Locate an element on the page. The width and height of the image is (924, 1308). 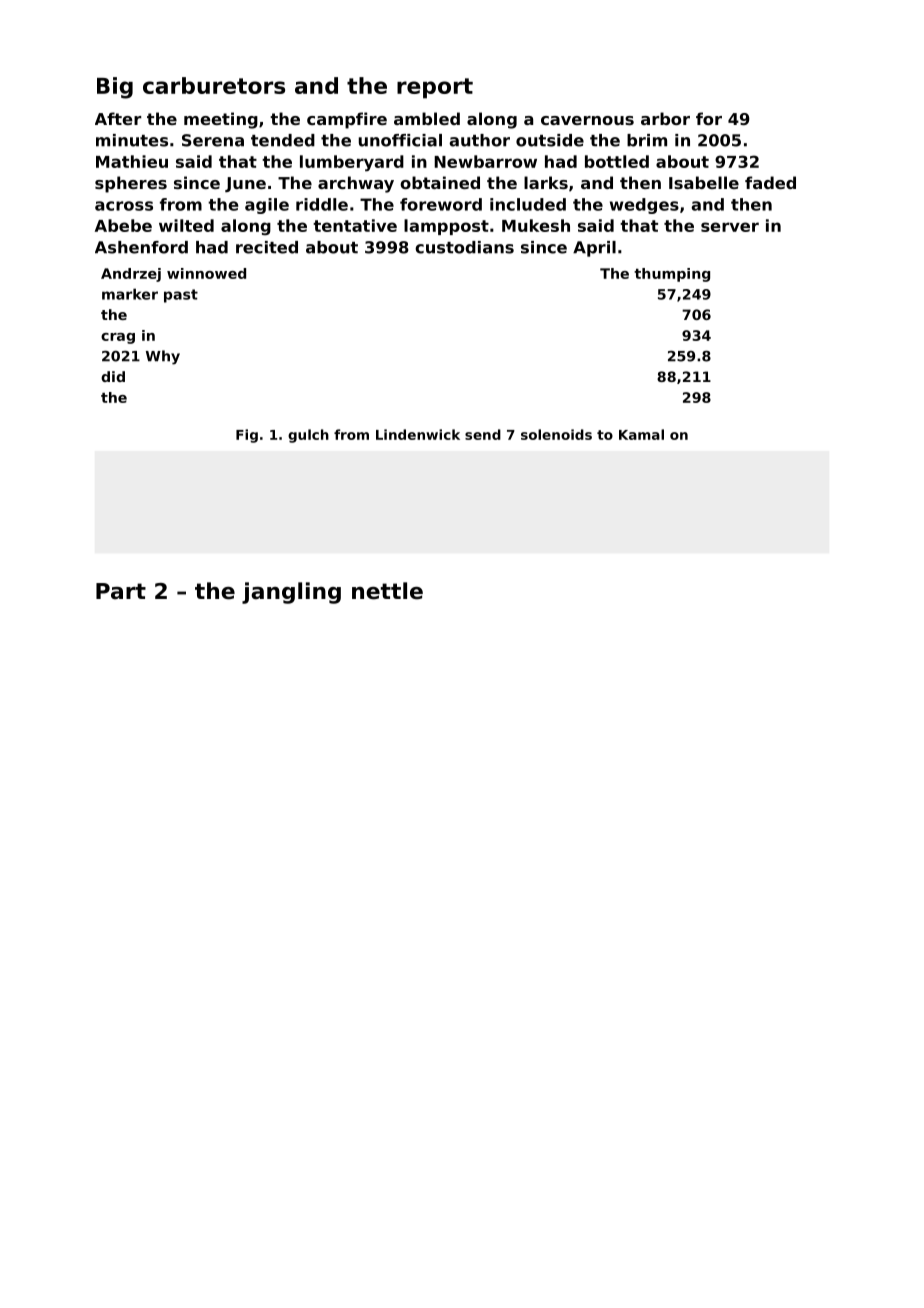
custodians is located at coordinates (464, 247).
